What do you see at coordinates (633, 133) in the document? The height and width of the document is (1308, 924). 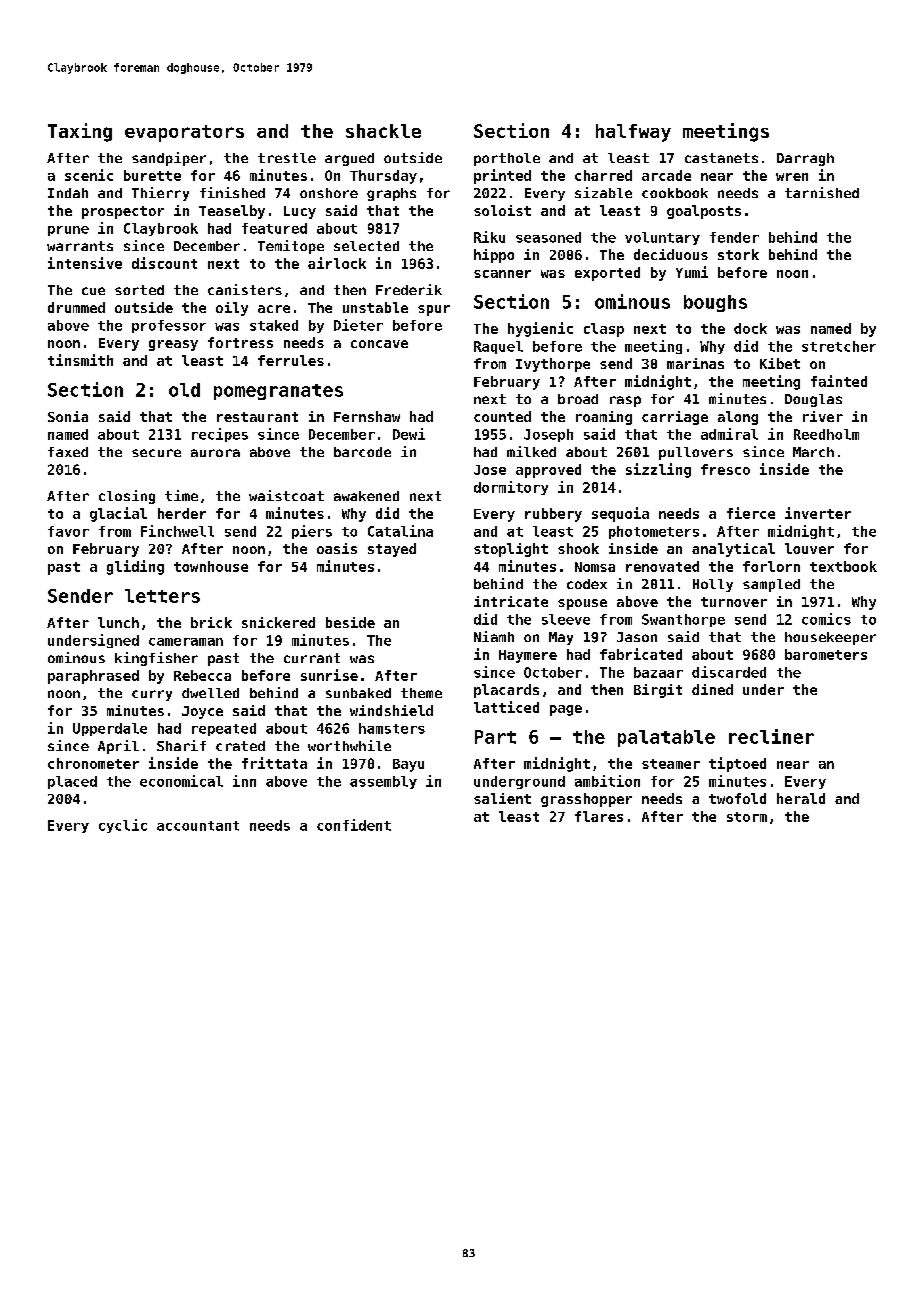 I see `halfway` at bounding box center [633, 133].
